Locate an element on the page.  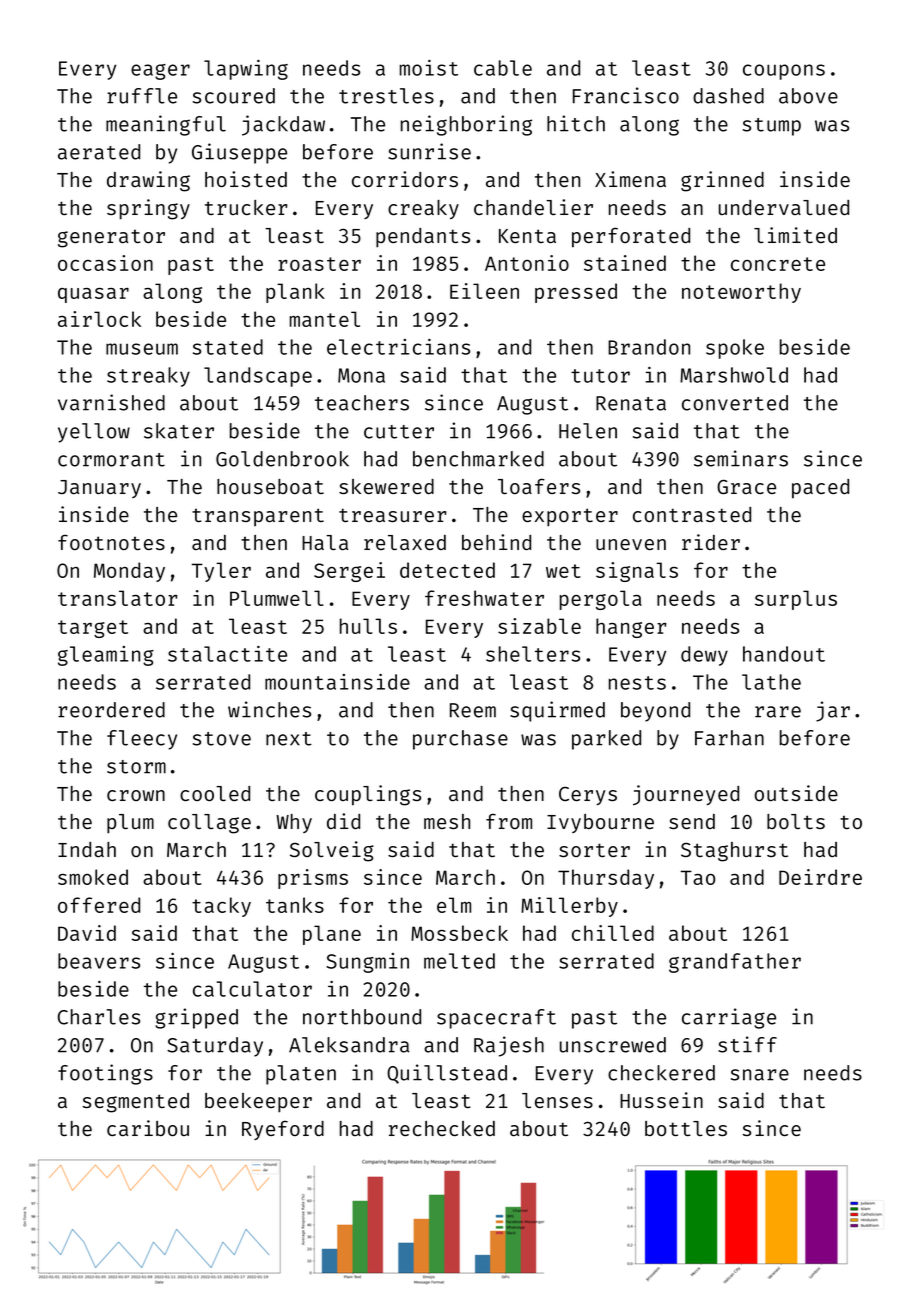
drawing is located at coordinates (148, 181).
